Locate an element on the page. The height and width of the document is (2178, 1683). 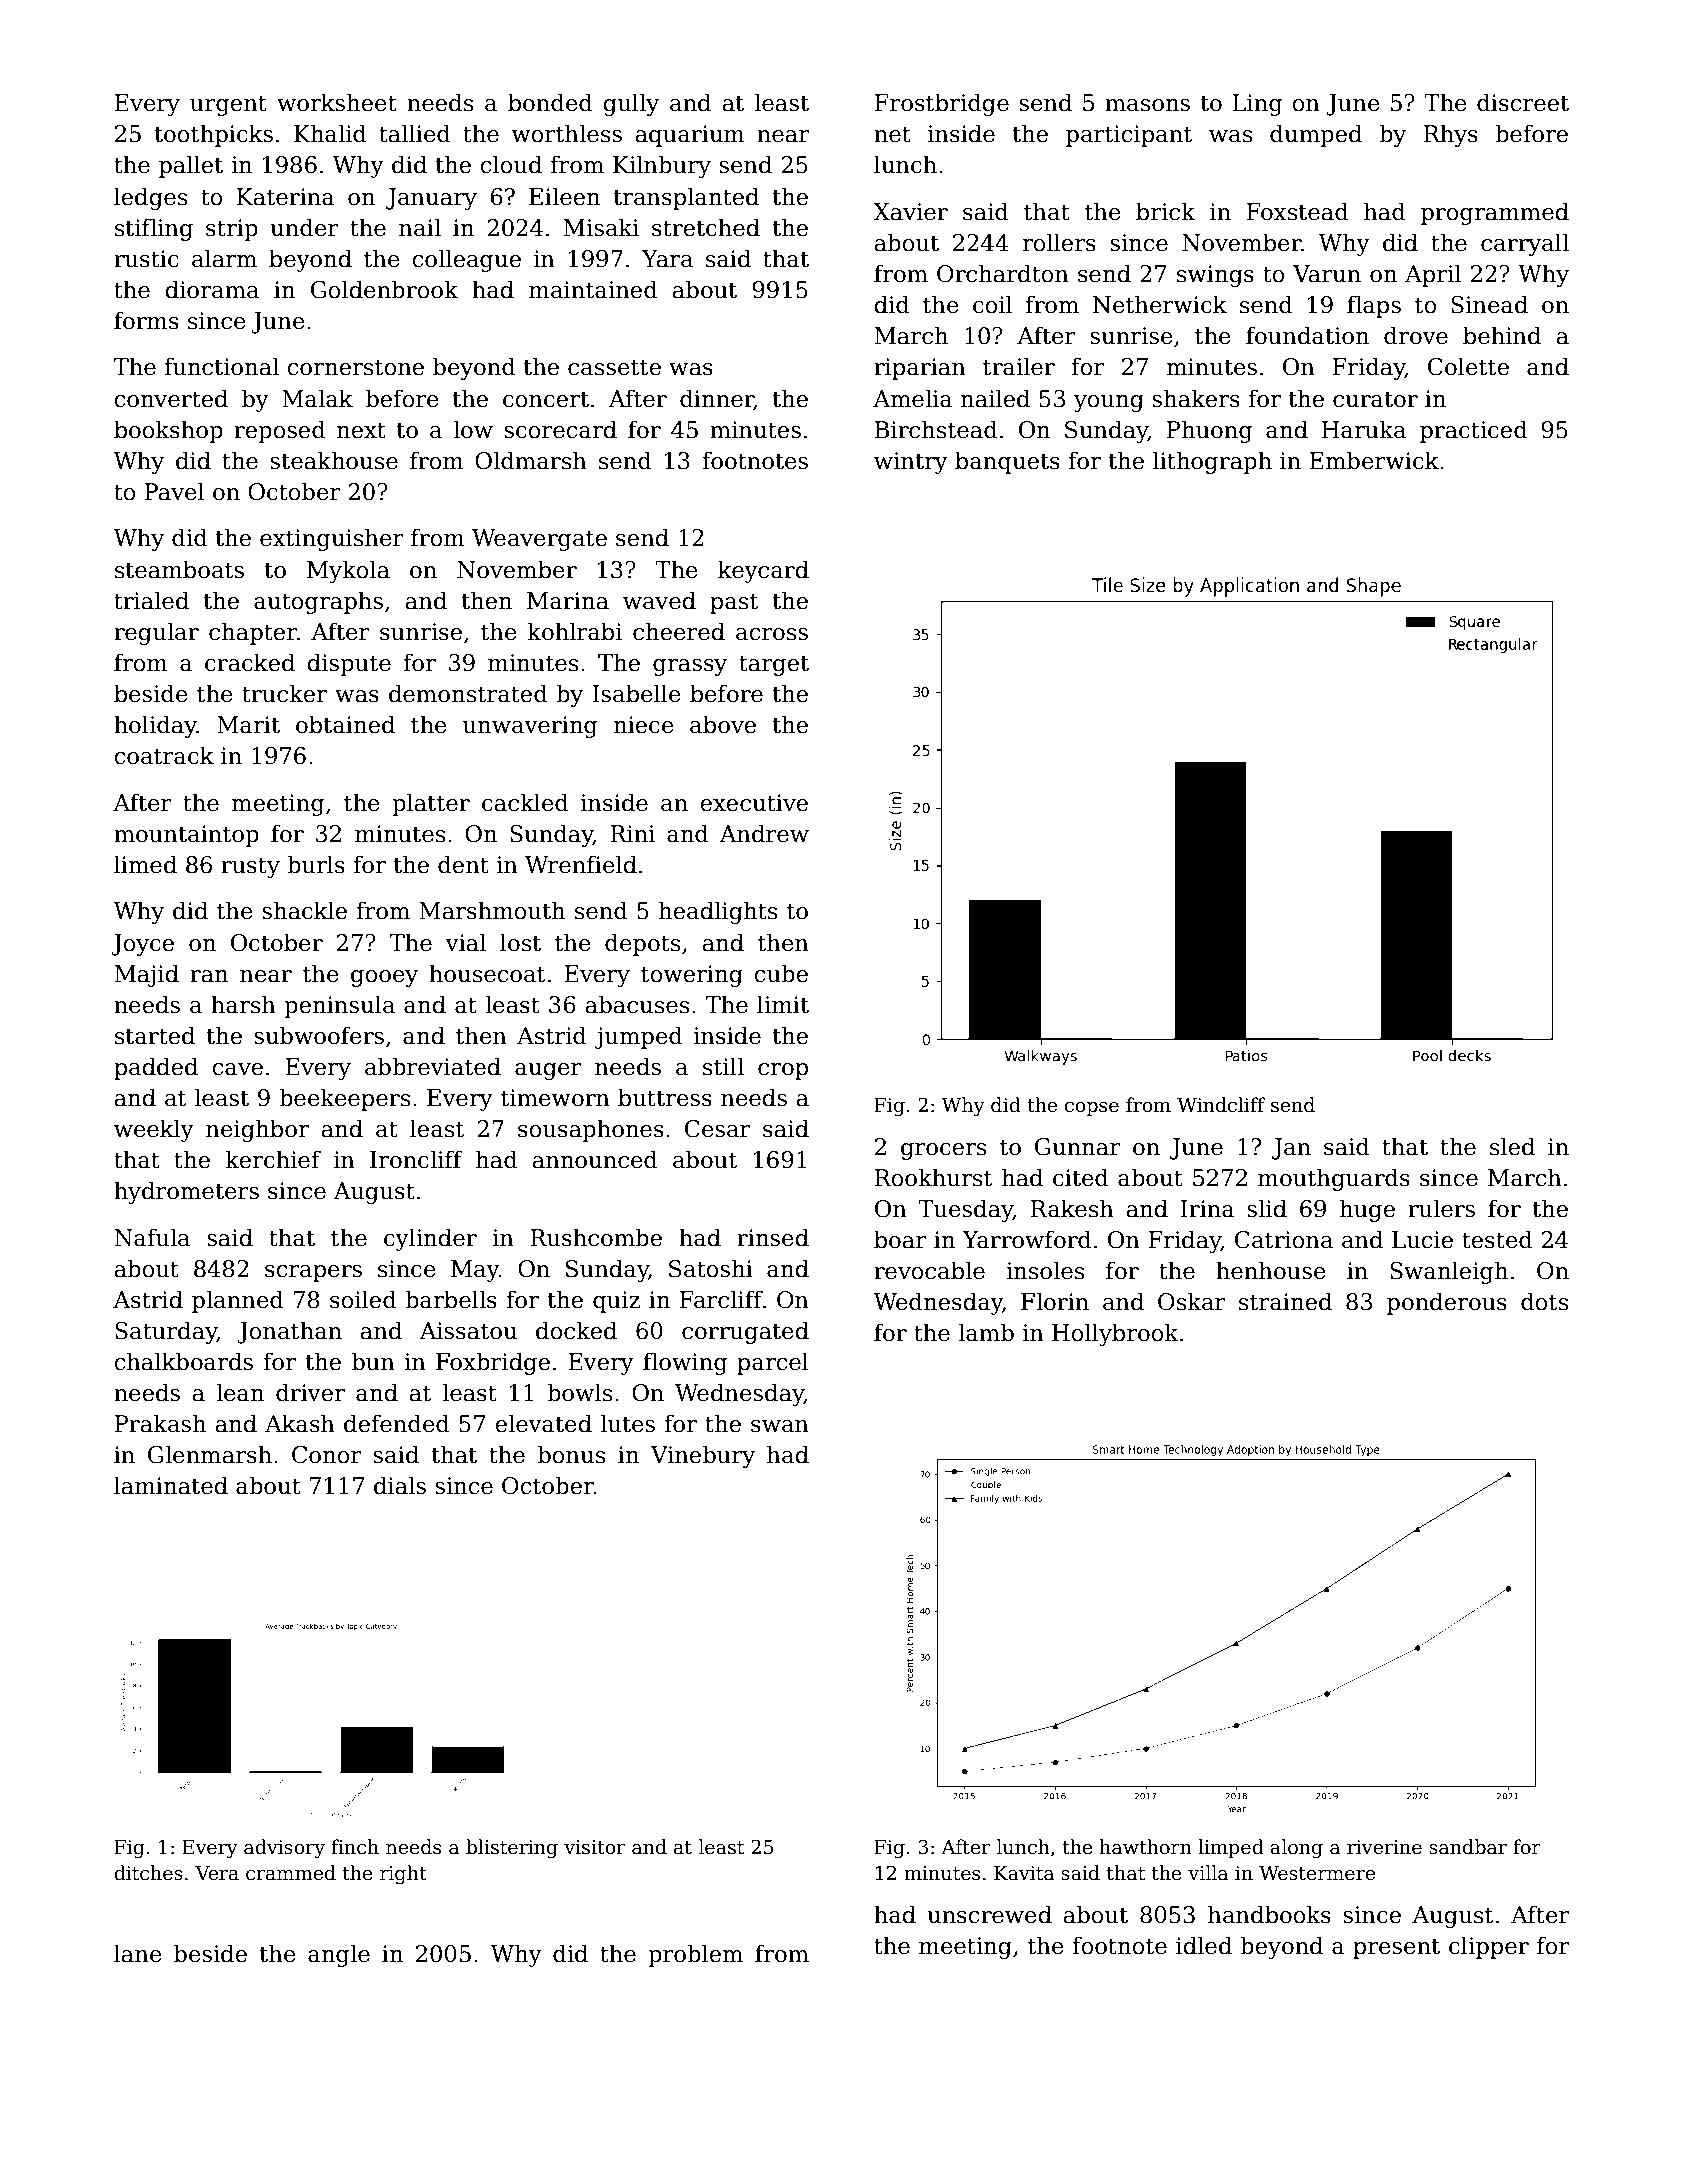
strained is located at coordinates (1285, 1301).
